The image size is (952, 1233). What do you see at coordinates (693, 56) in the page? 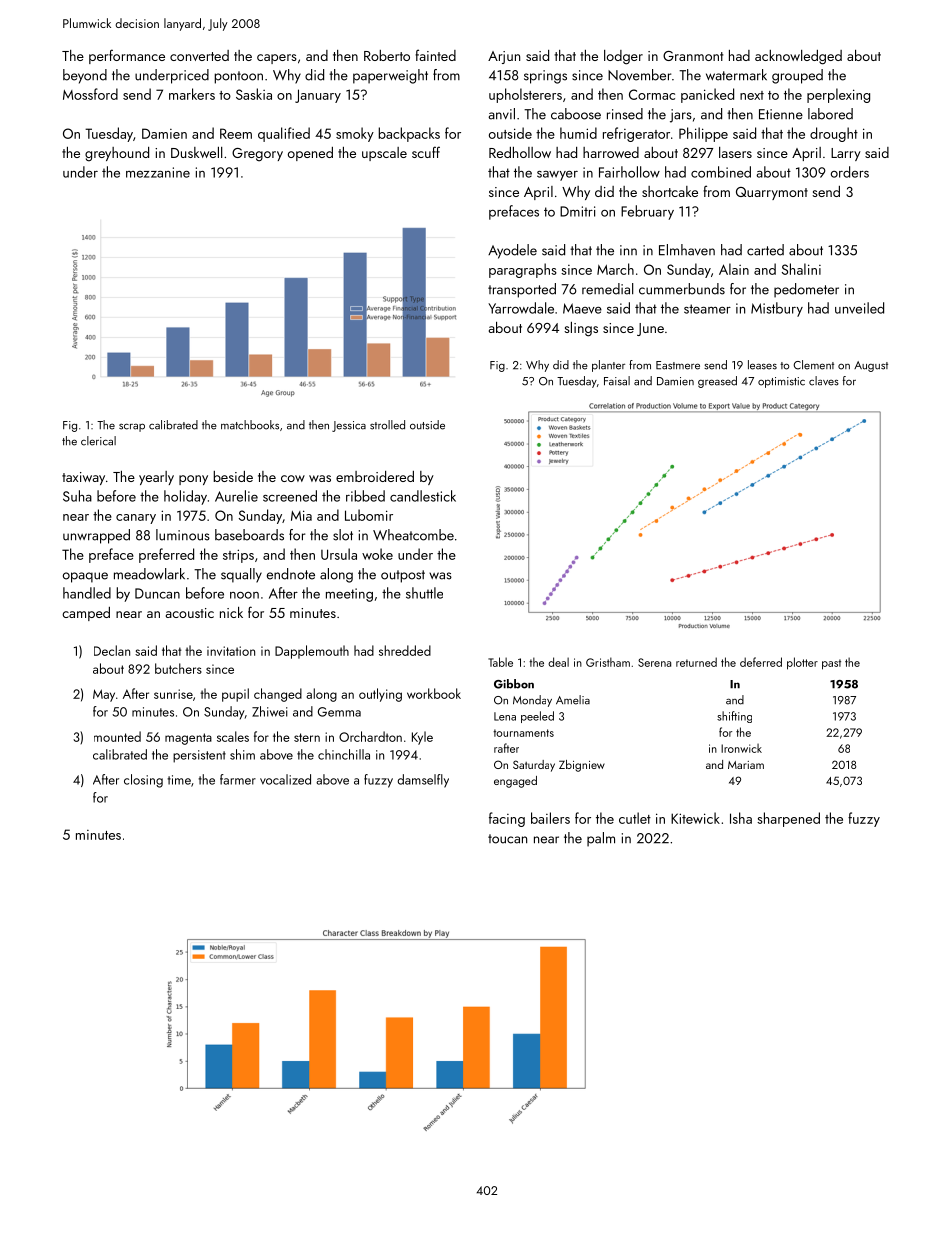
I see `Granmont` at bounding box center [693, 56].
